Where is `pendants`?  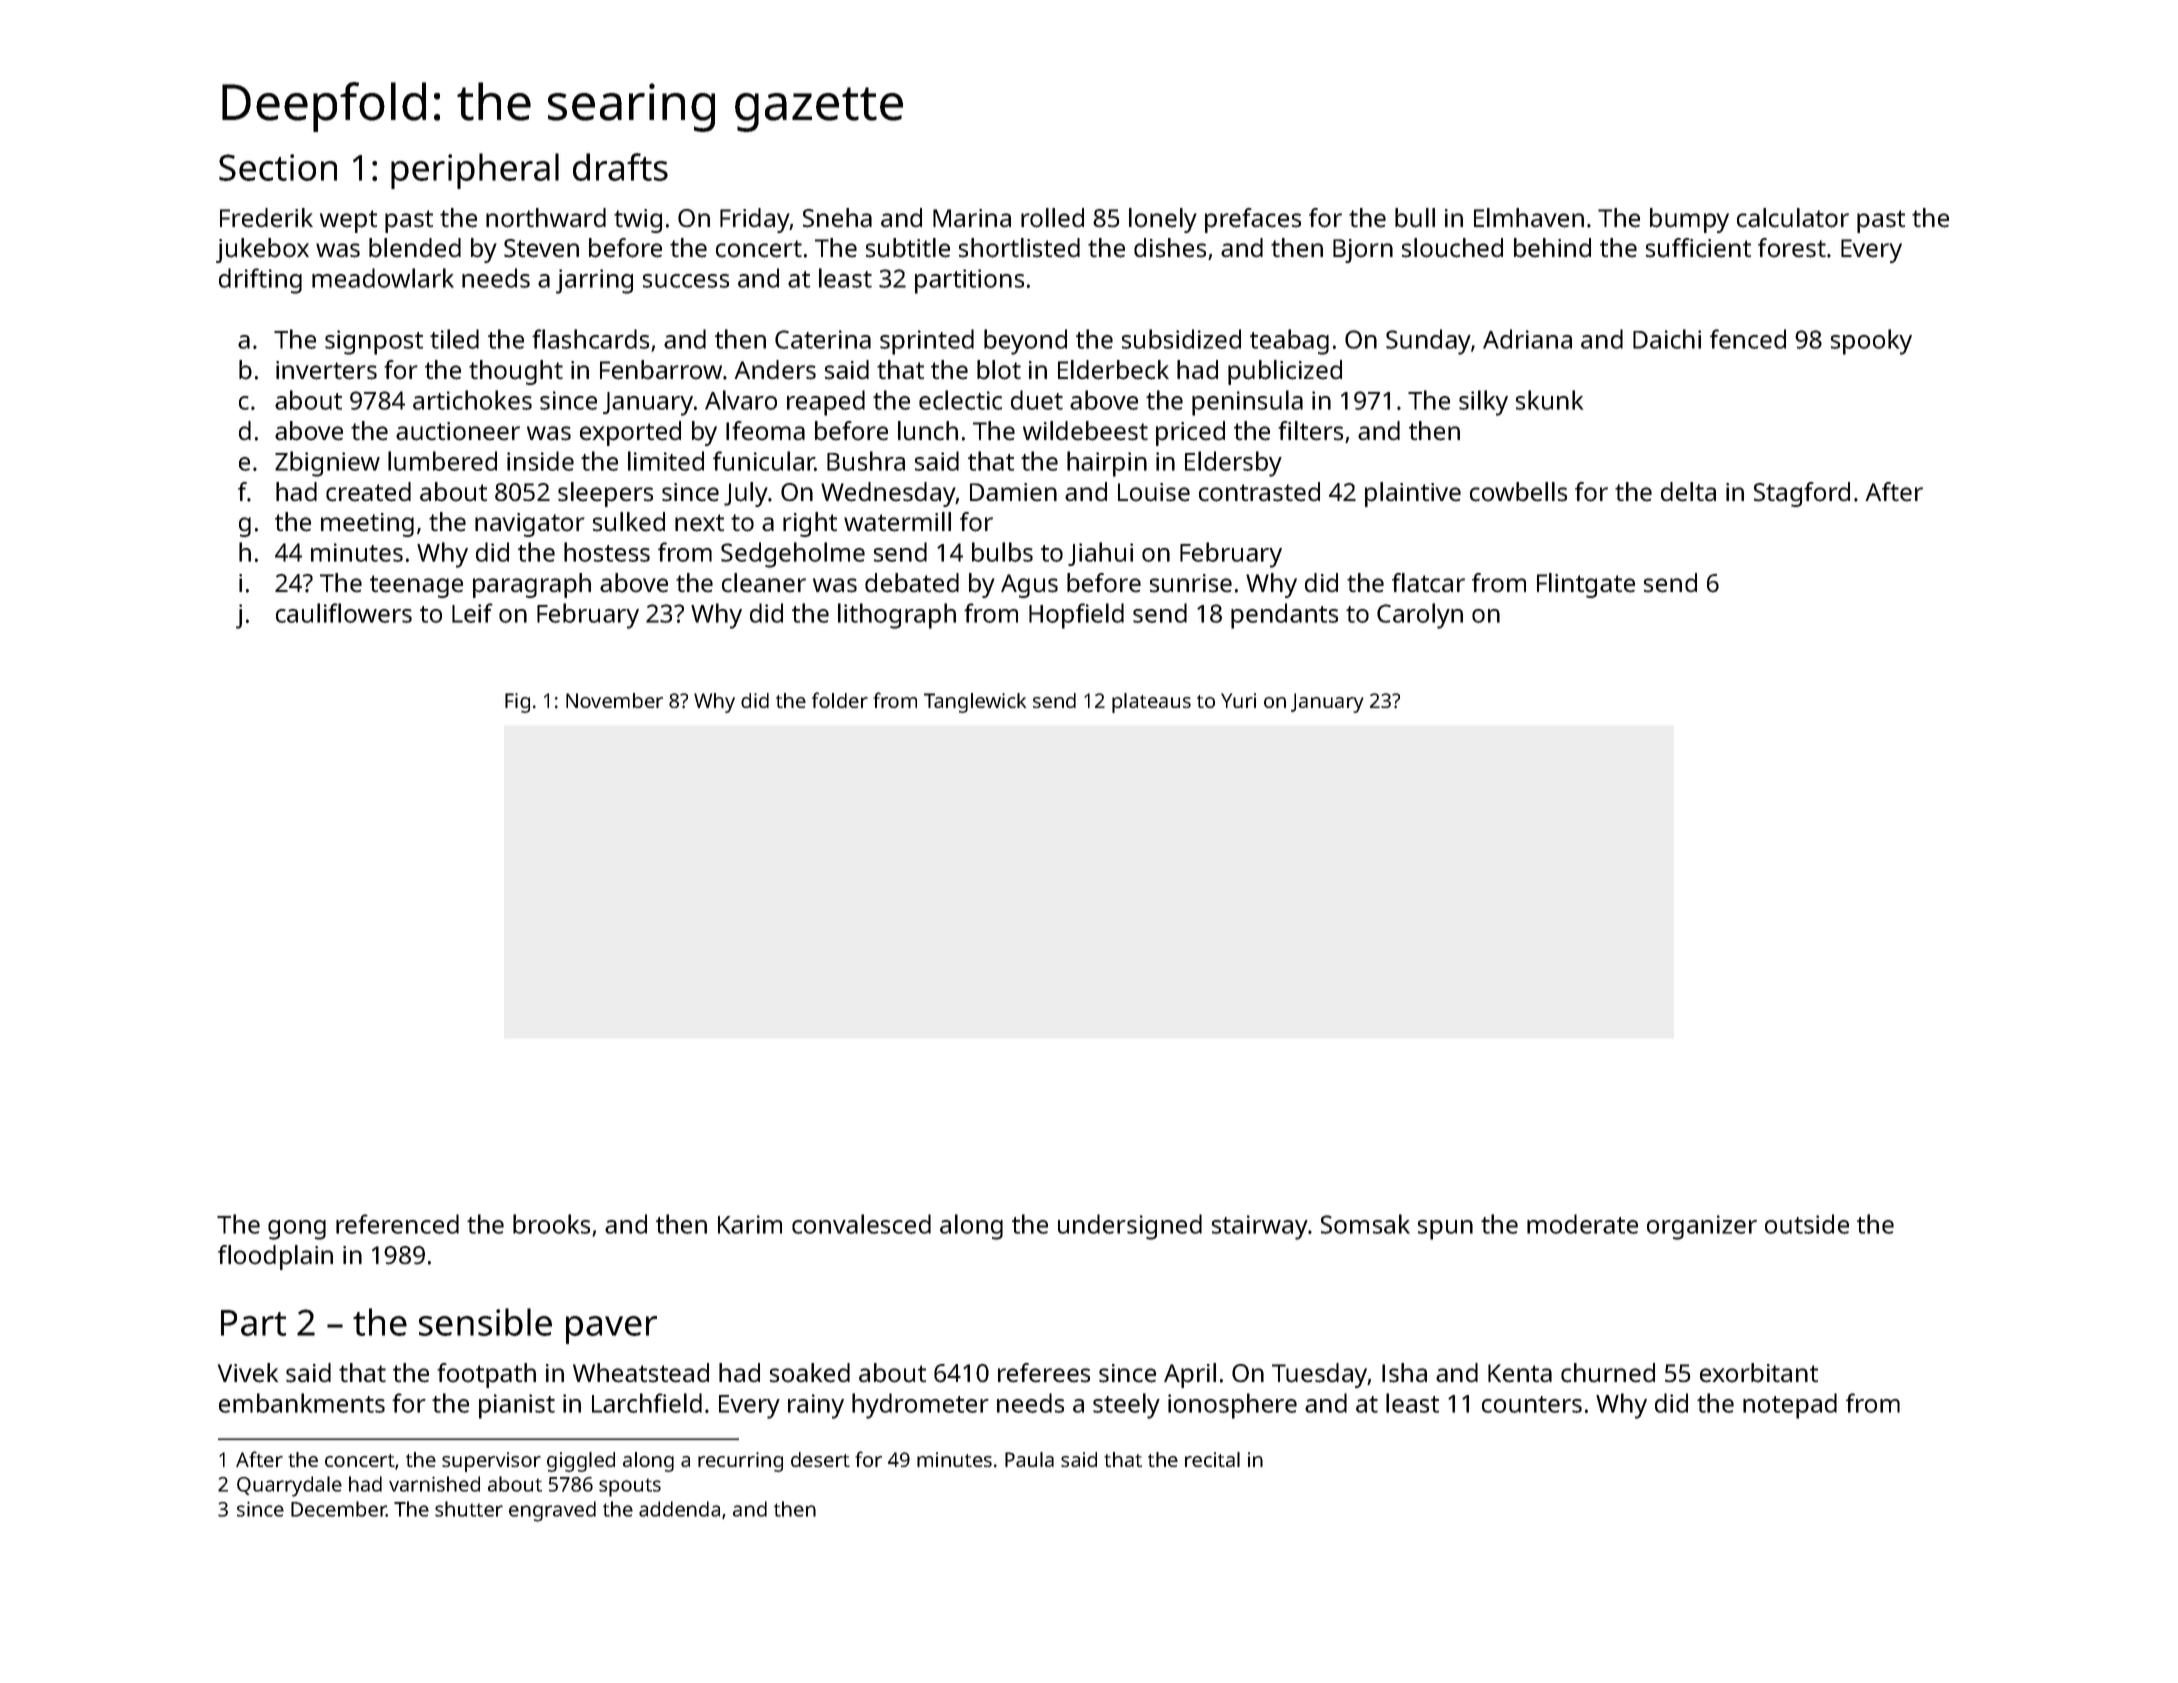 pendants is located at coordinates (1284, 616).
